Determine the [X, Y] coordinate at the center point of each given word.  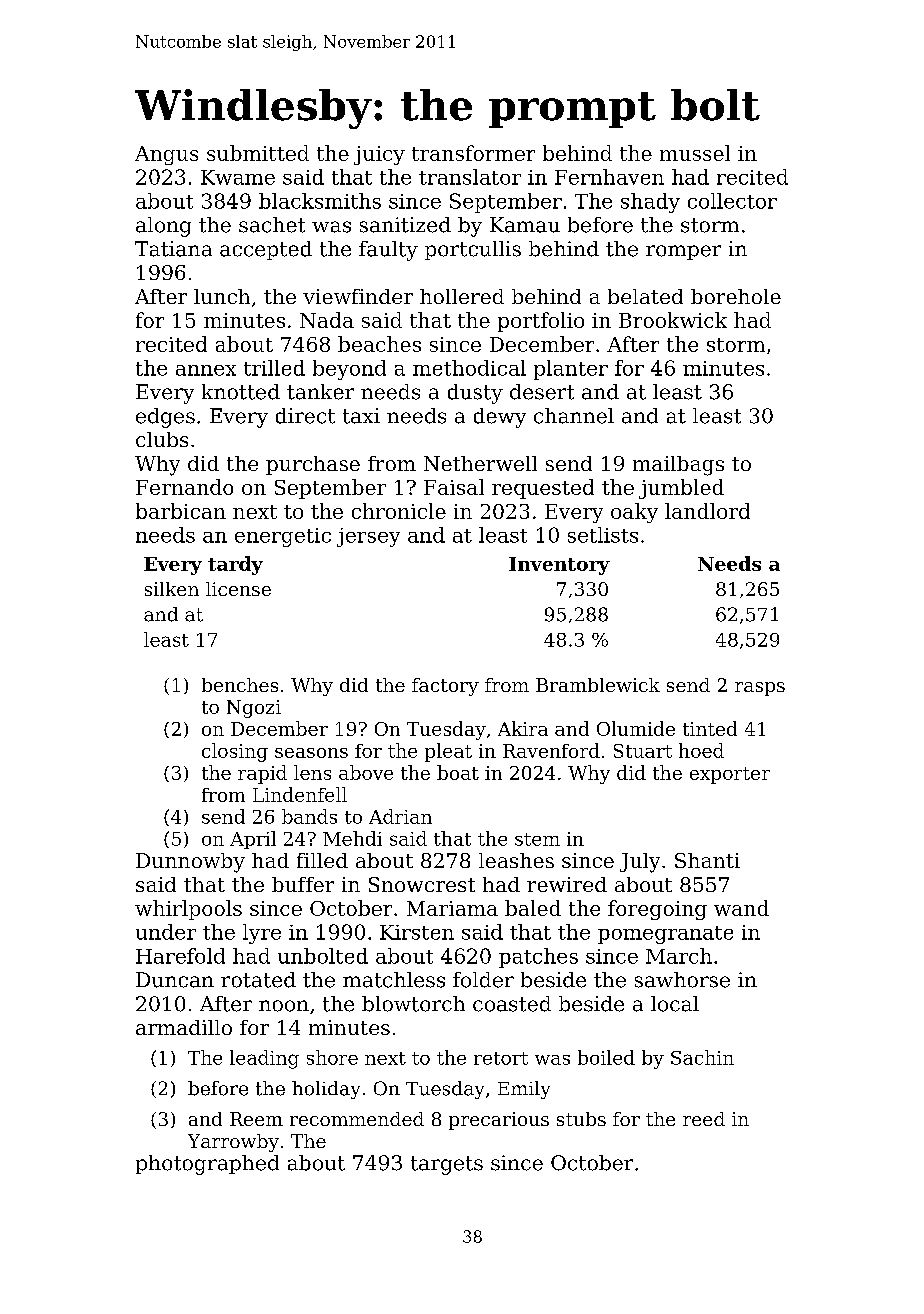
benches [240, 685]
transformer [473, 153]
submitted [258, 153]
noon [284, 1006]
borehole [736, 296]
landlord [707, 511]
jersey [368, 537]
